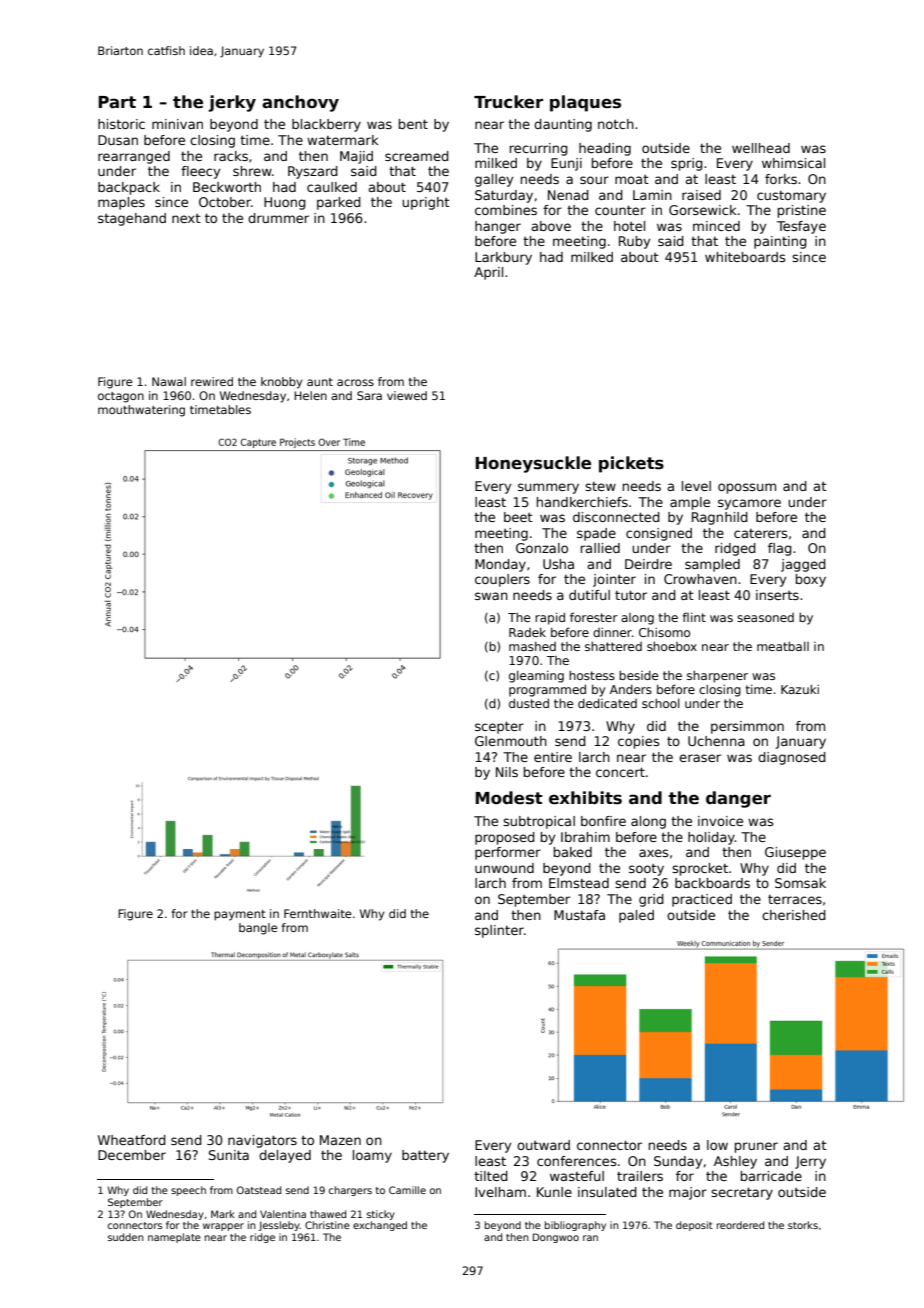  What do you see at coordinates (740, 1225) in the page?
I see `reordered` at bounding box center [740, 1225].
